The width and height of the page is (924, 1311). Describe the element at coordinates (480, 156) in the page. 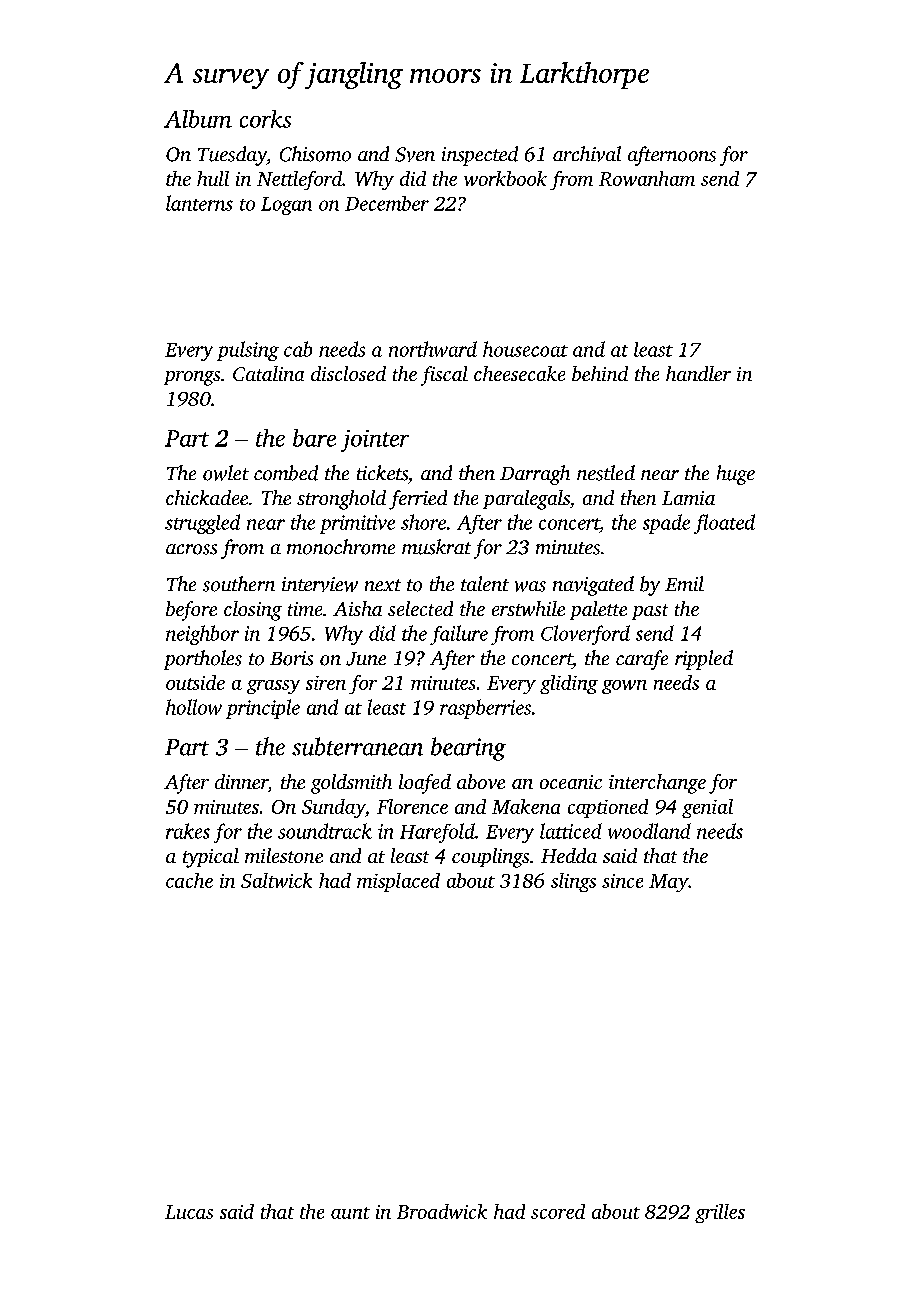

I see `inspected` at that location.
